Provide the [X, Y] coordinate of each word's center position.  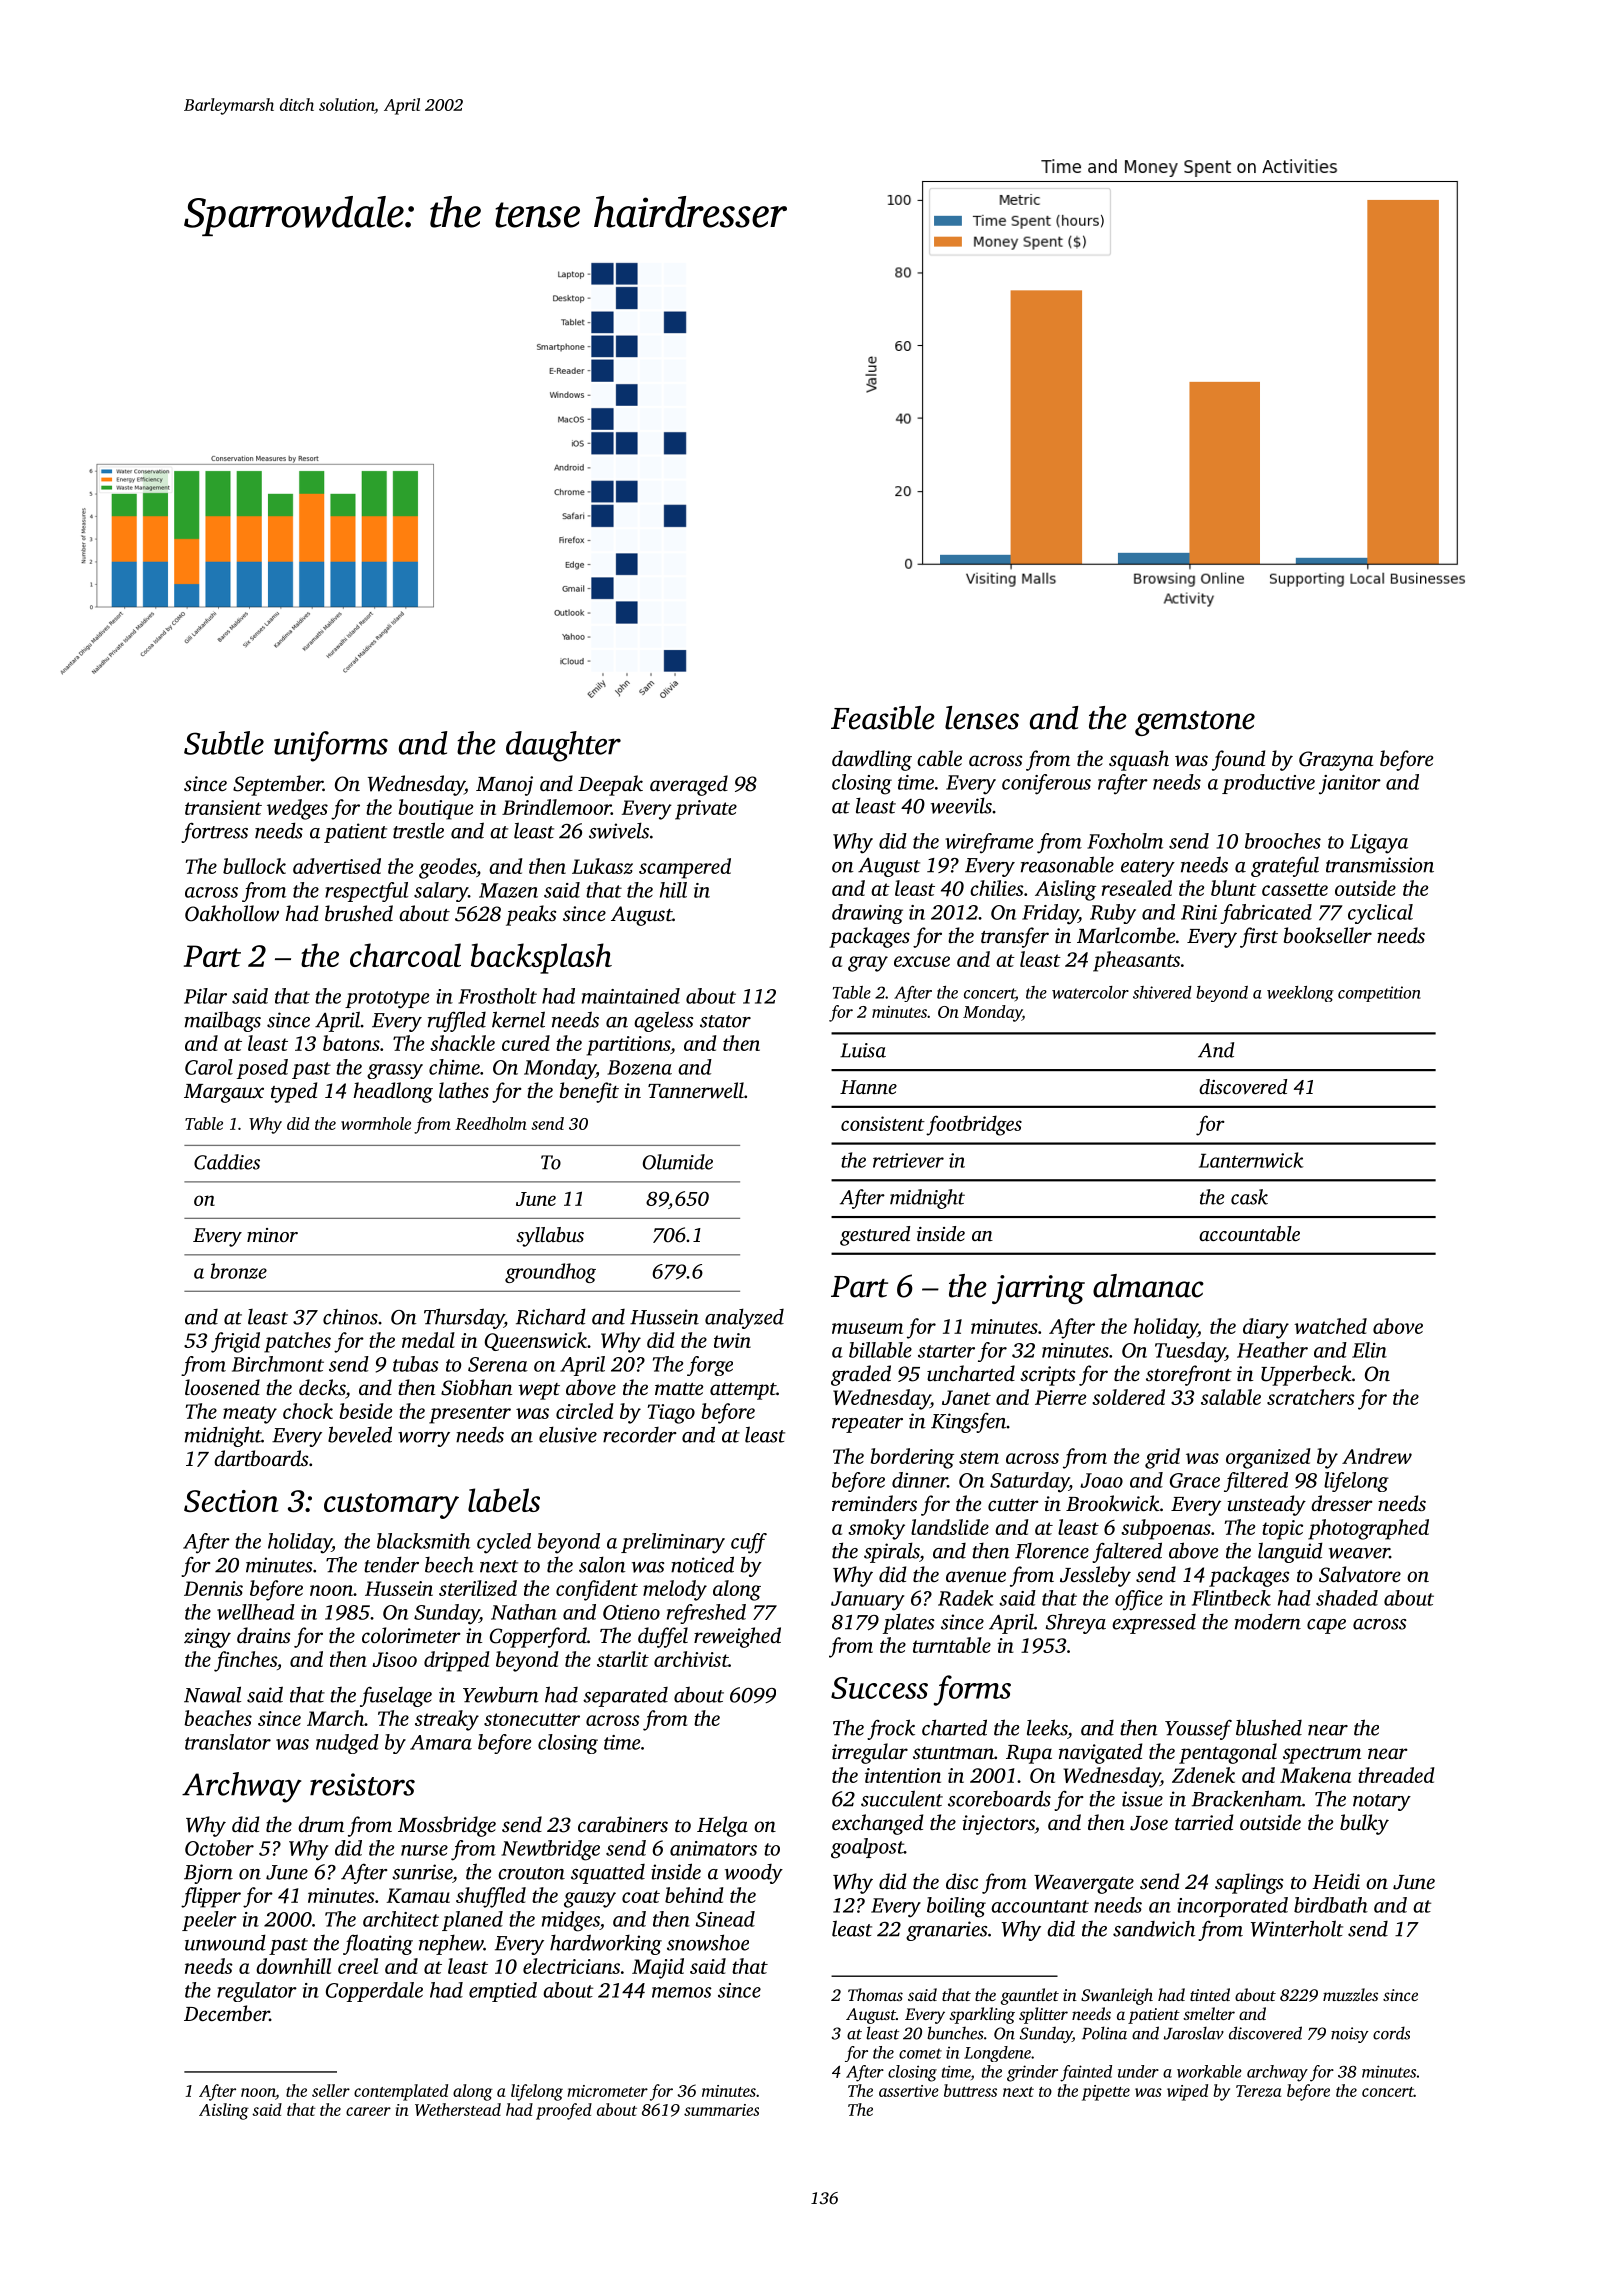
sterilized [478, 1588]
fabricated [1266, 914]
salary [441, 892]
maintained [631, 996]
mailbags [223, 1022]
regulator [257, 1992]
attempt [743, 1391]
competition [1379, 994]
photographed [1368, 1529]
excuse [922, 961]
